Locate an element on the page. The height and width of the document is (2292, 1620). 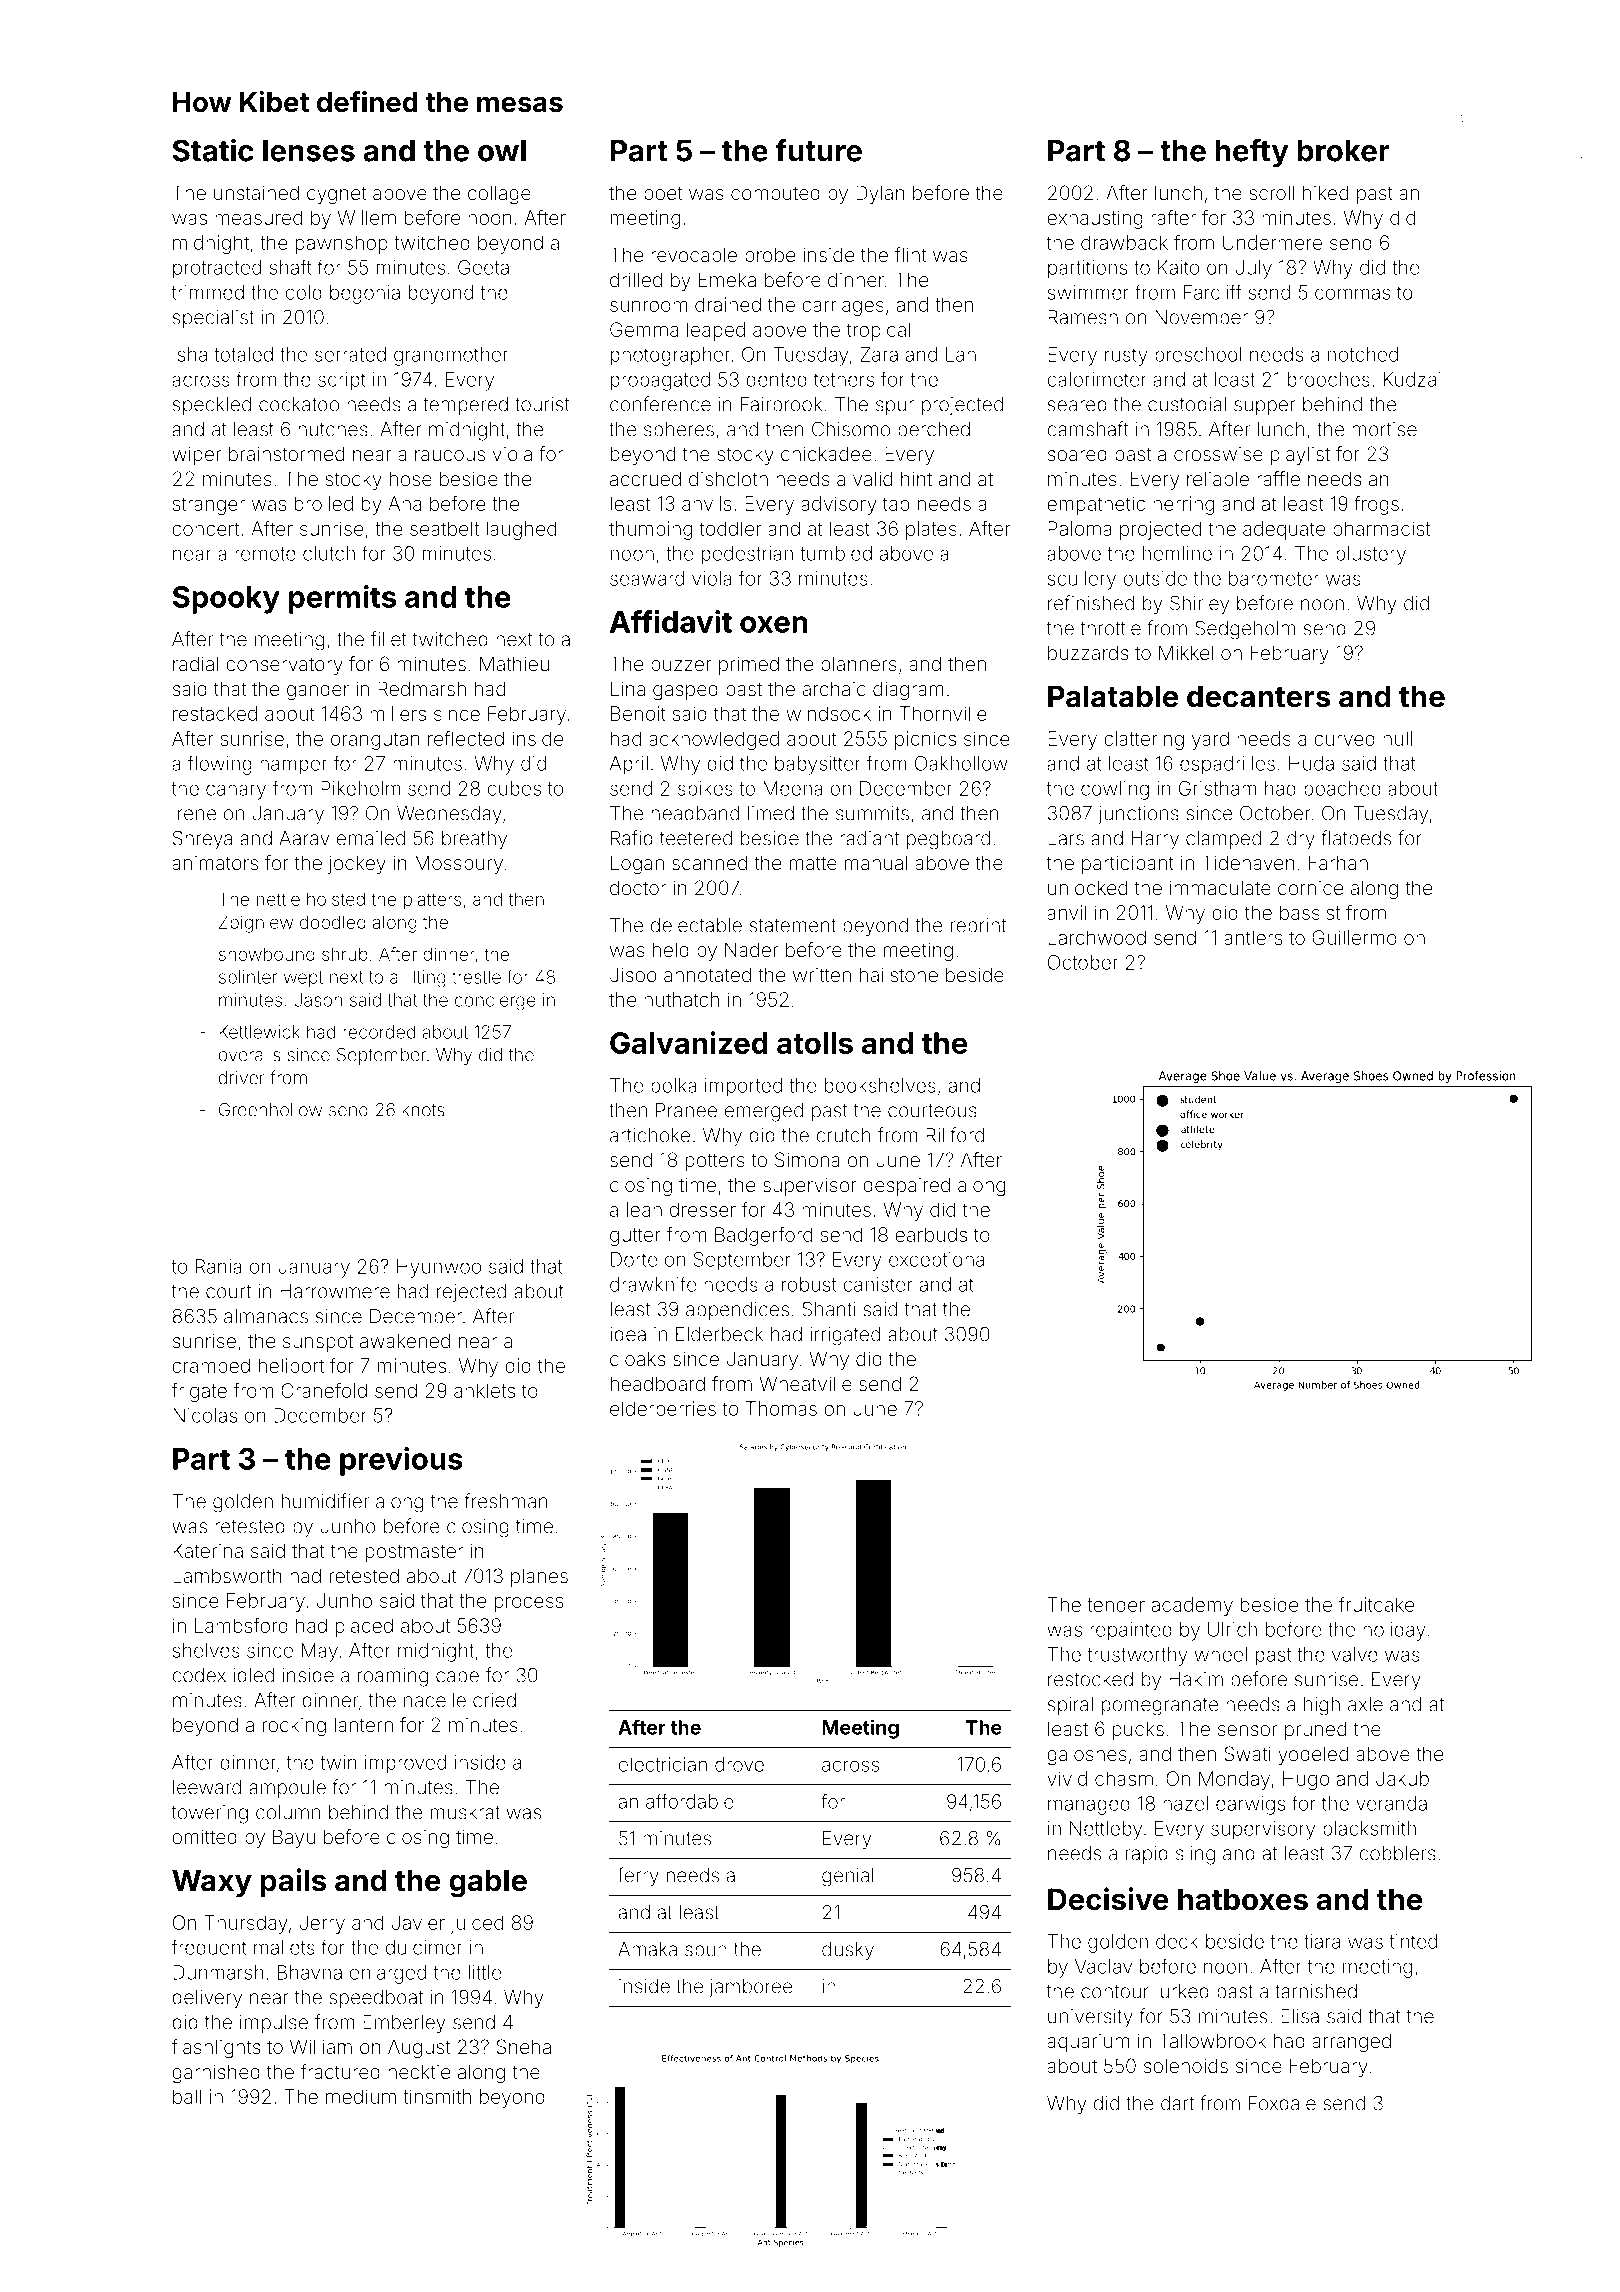
collage is located at coordinates (499, 194).
